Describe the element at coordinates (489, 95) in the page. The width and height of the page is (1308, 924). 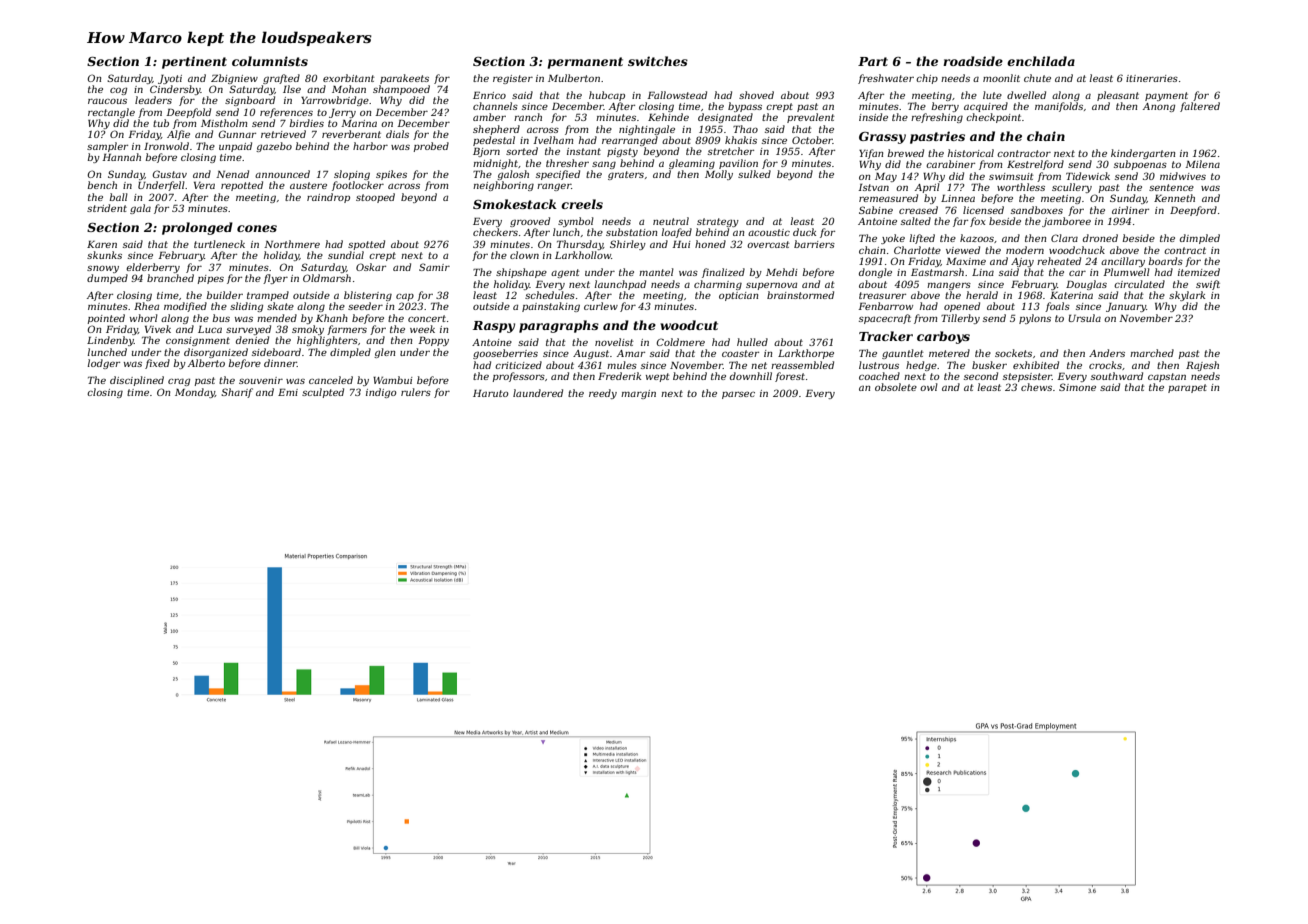
I see `Enrico` at that location.
